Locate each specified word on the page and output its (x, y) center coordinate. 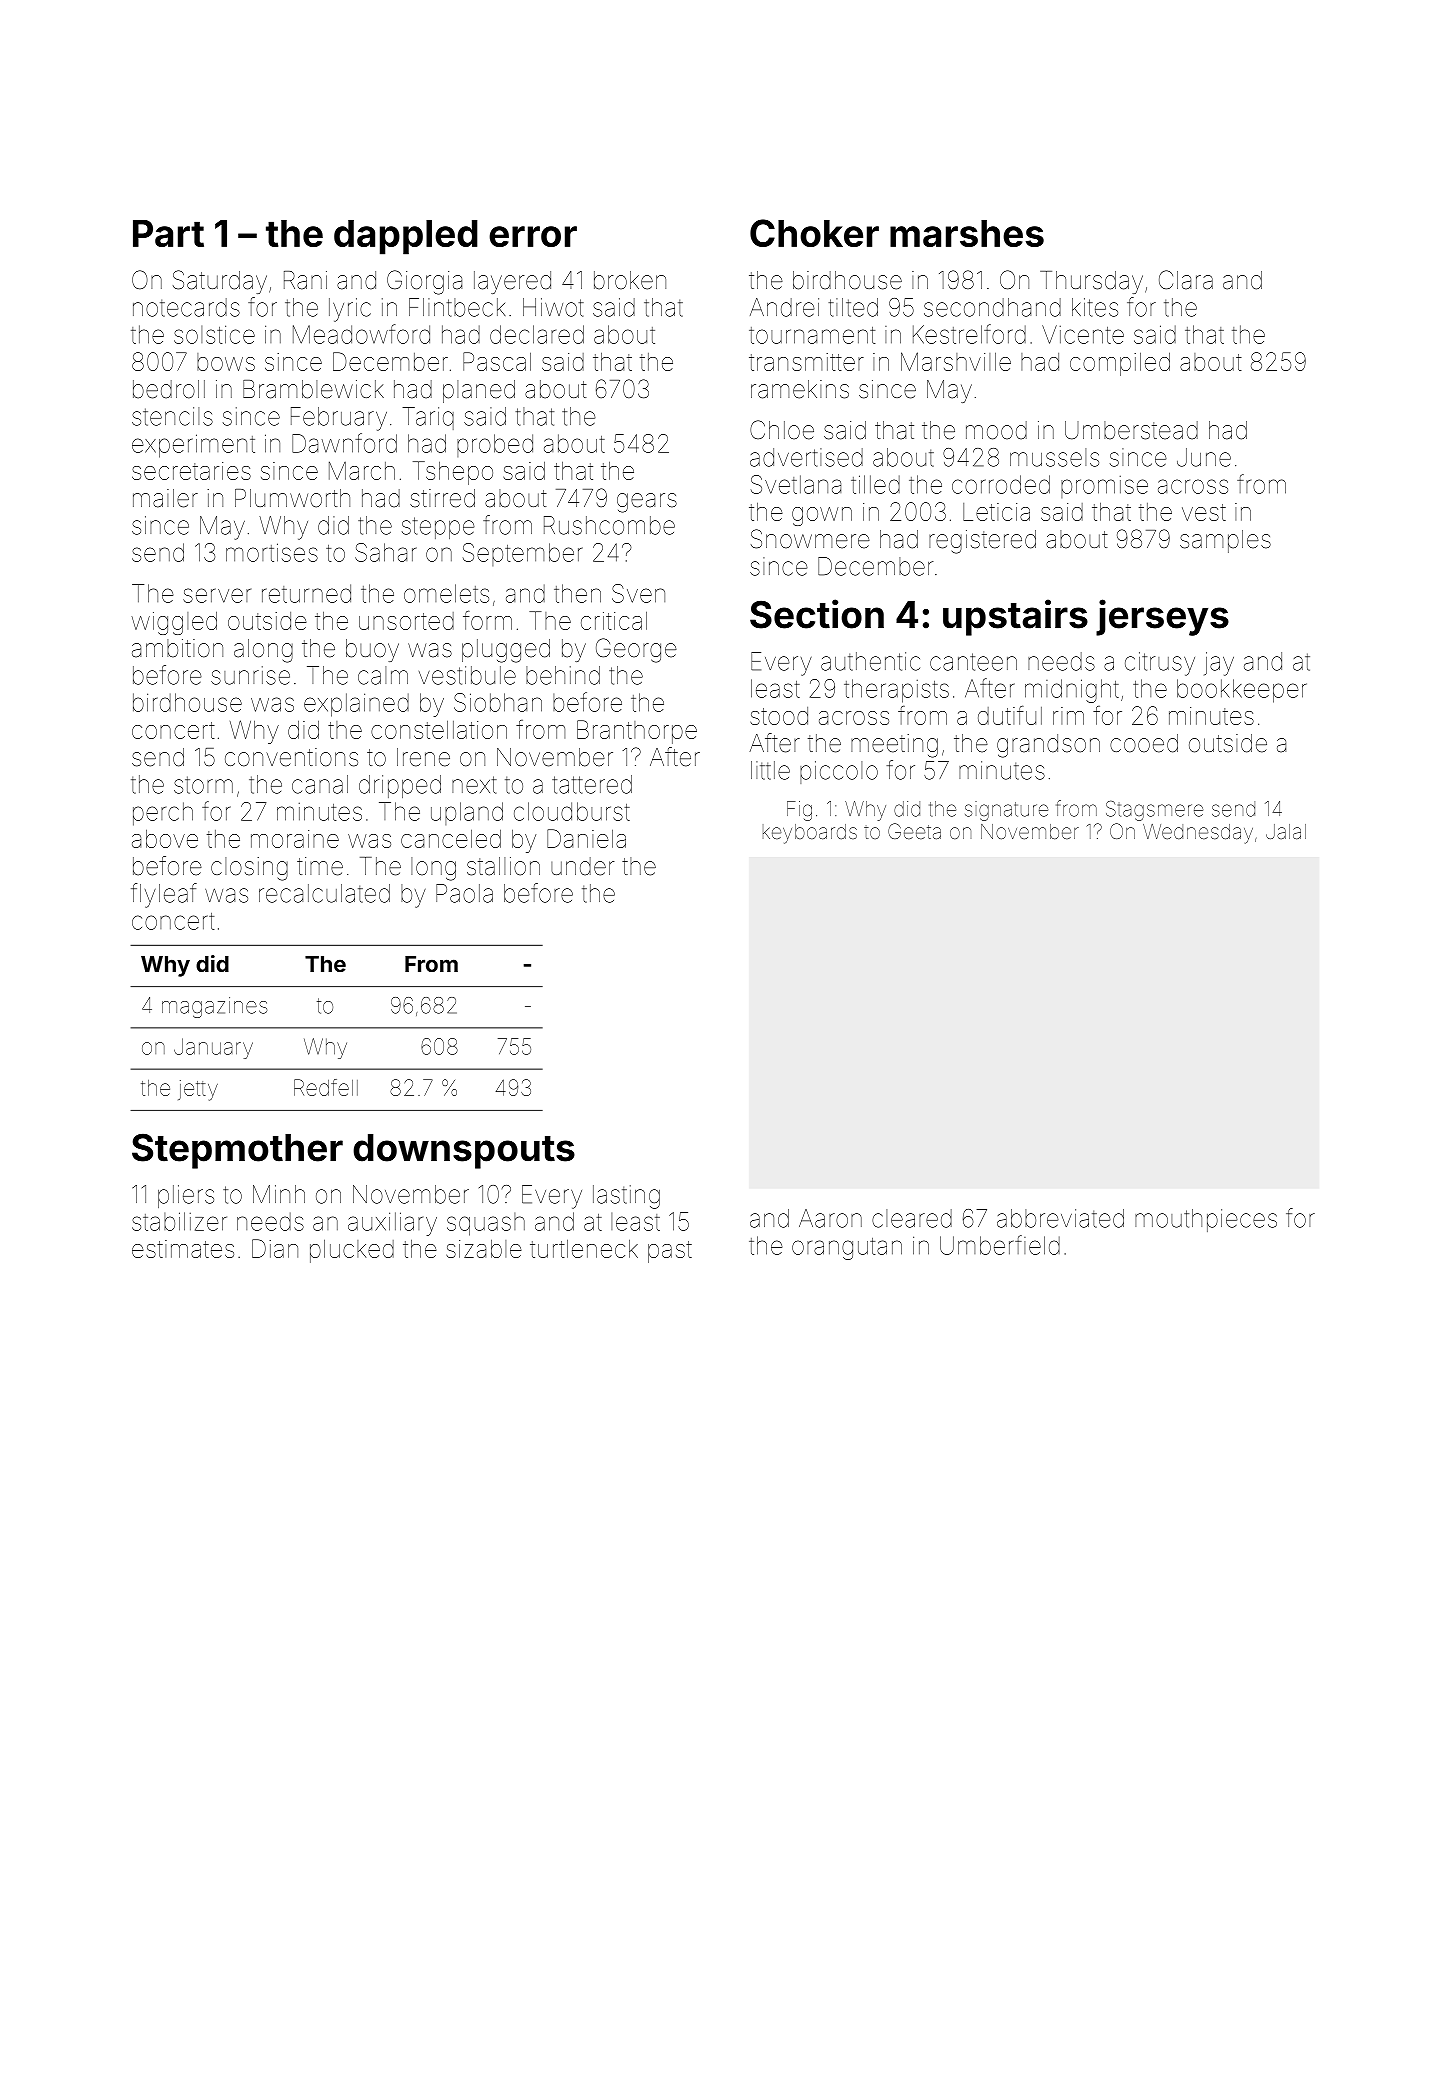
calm (383, 675)
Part (168, 233)
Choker (814, 233)
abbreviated (1060, 1218)
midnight (1072, 691)
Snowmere (810, 539)
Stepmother (237, 1151)
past (670, 1252)
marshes (967, 233)
